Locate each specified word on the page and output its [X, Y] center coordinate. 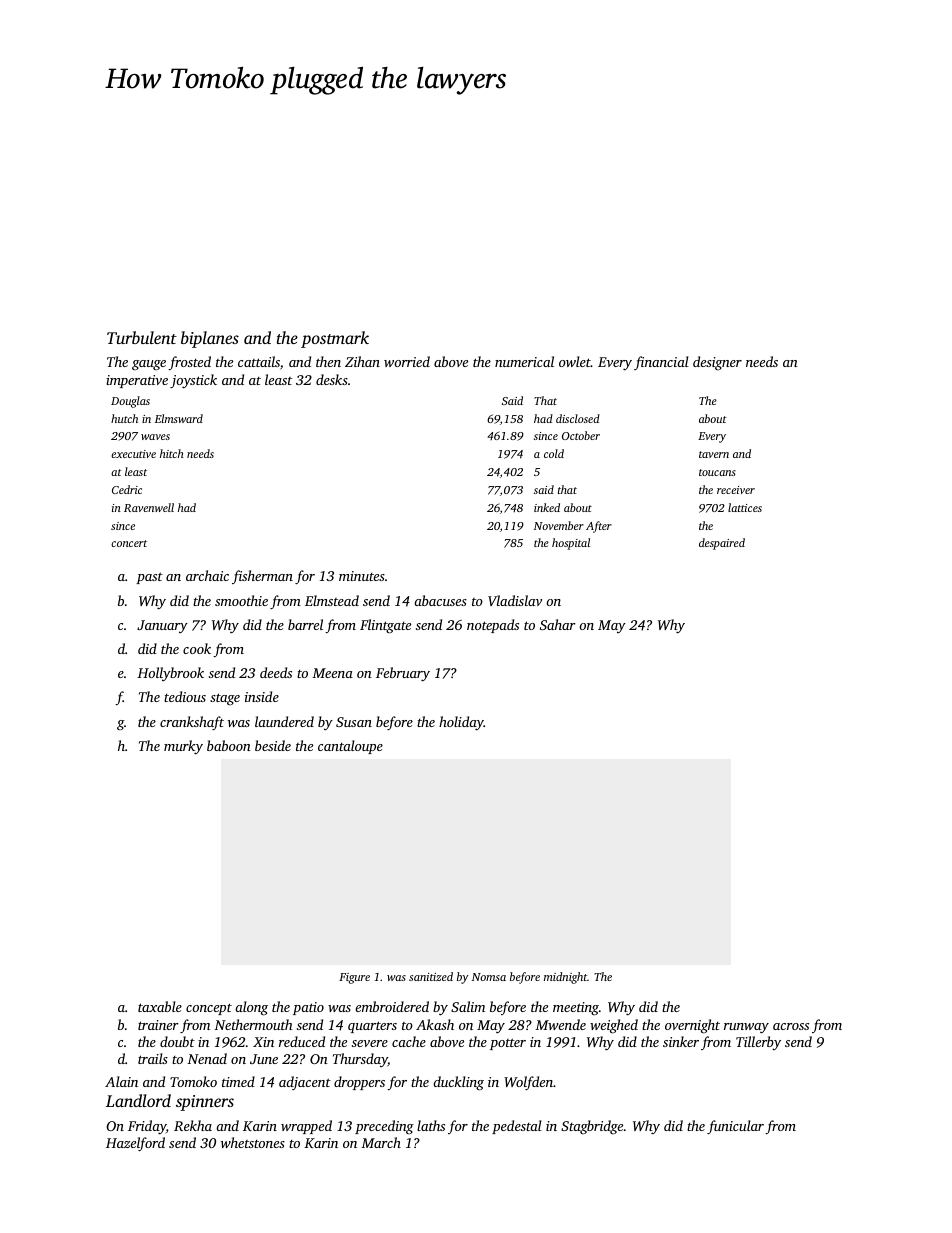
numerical [524, 361]
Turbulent [142, 337]
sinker [681, 1041]
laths [431, 1125]
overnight [692, 1026]
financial [661, 363]
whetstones [253, 1142]
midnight [565, 978]
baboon [229, 745]
